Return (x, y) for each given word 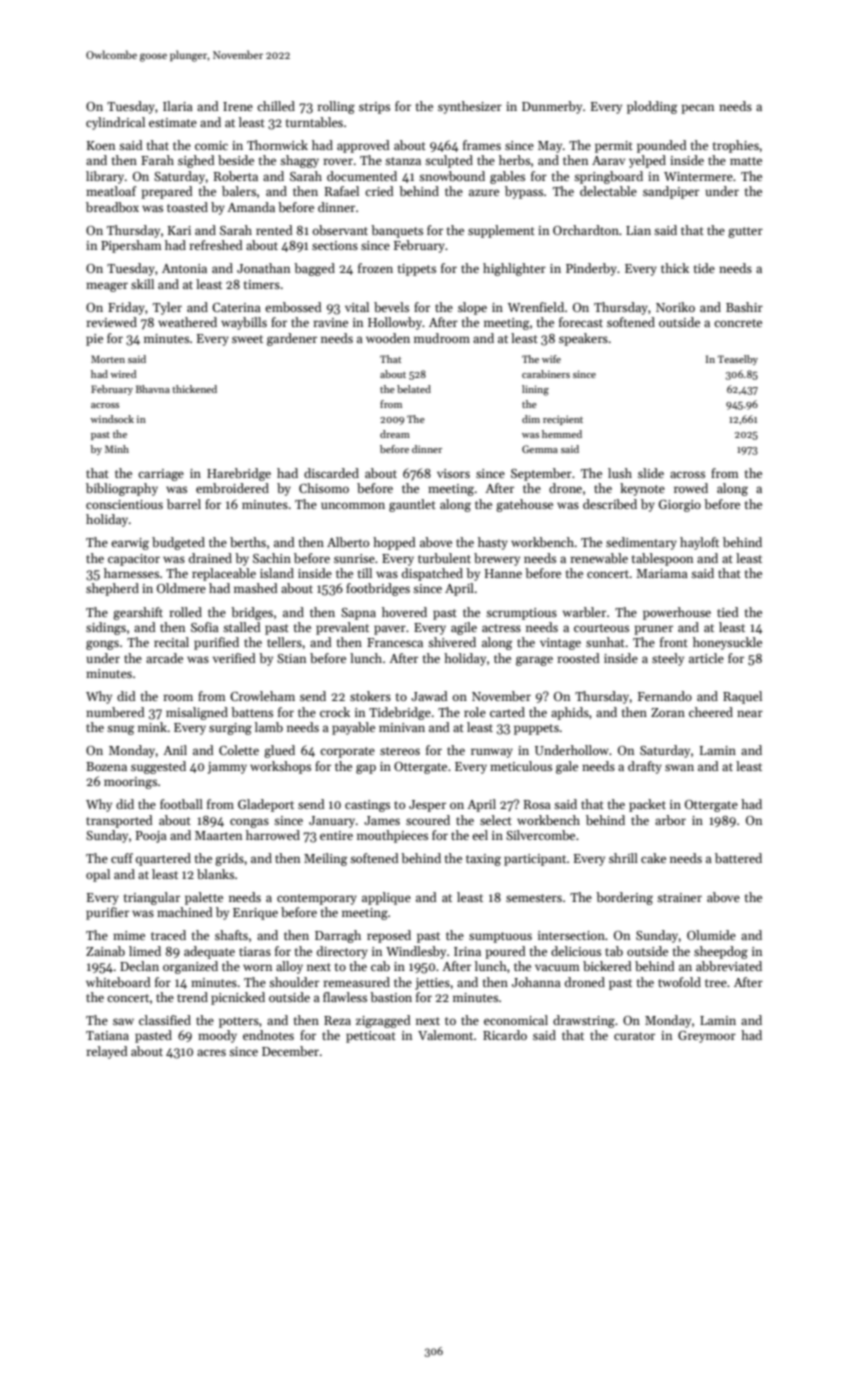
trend (192, 997)
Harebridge (239, 474)
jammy (227, 768)
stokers (370, 696)
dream (395, 434)
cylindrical (115, 123)
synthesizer (470, 107)
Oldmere (181, 588)
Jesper (427, 806)
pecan (697, 109)
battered (738, 858)
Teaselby (738, 360)
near (750, 713)
